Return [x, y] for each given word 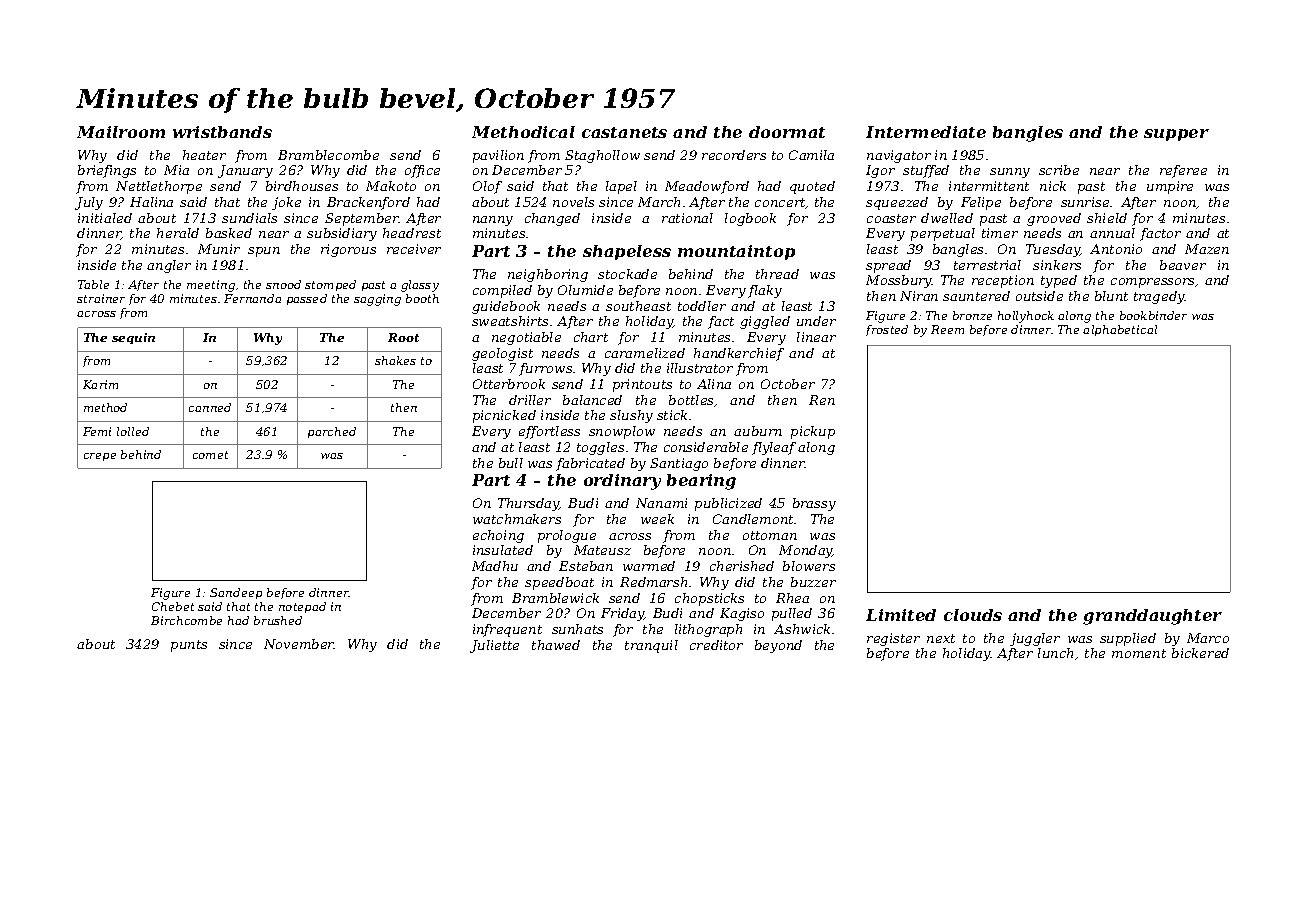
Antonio [1116, 249]
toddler [702, 306]
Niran [919, 296]
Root [403, 337]
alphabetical [1120, 330]
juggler [1035, 639]
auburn [758, 431]
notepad [302, 607]
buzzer [813, 582]
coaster [891, 218]
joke [286, 203]
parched [332, 432]
